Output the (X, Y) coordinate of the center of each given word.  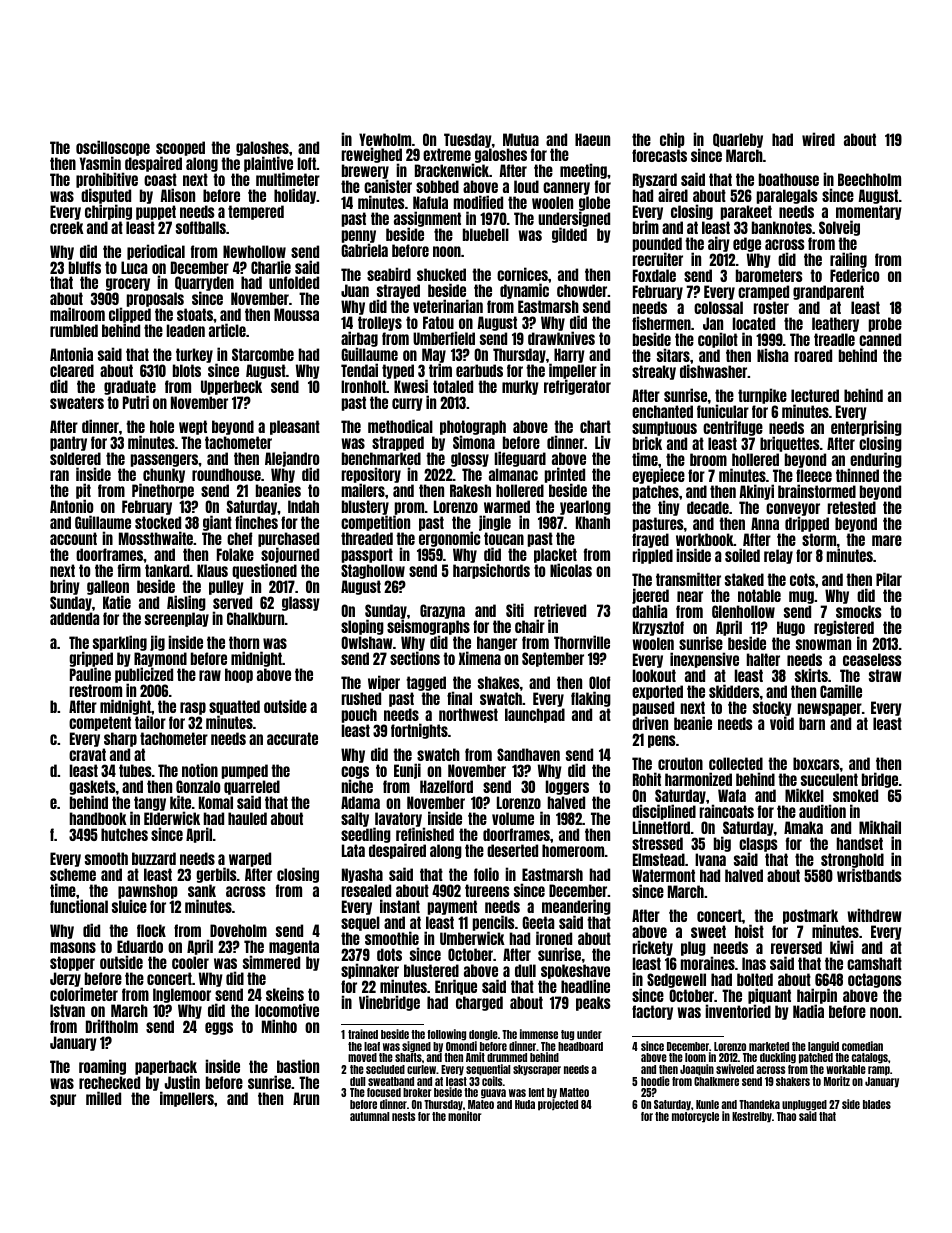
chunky (164, 476)
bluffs (85, 267)
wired (818, 139)
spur (63, 1100)
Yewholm (385, 139)
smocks (858, 611)
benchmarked (381, 458)
